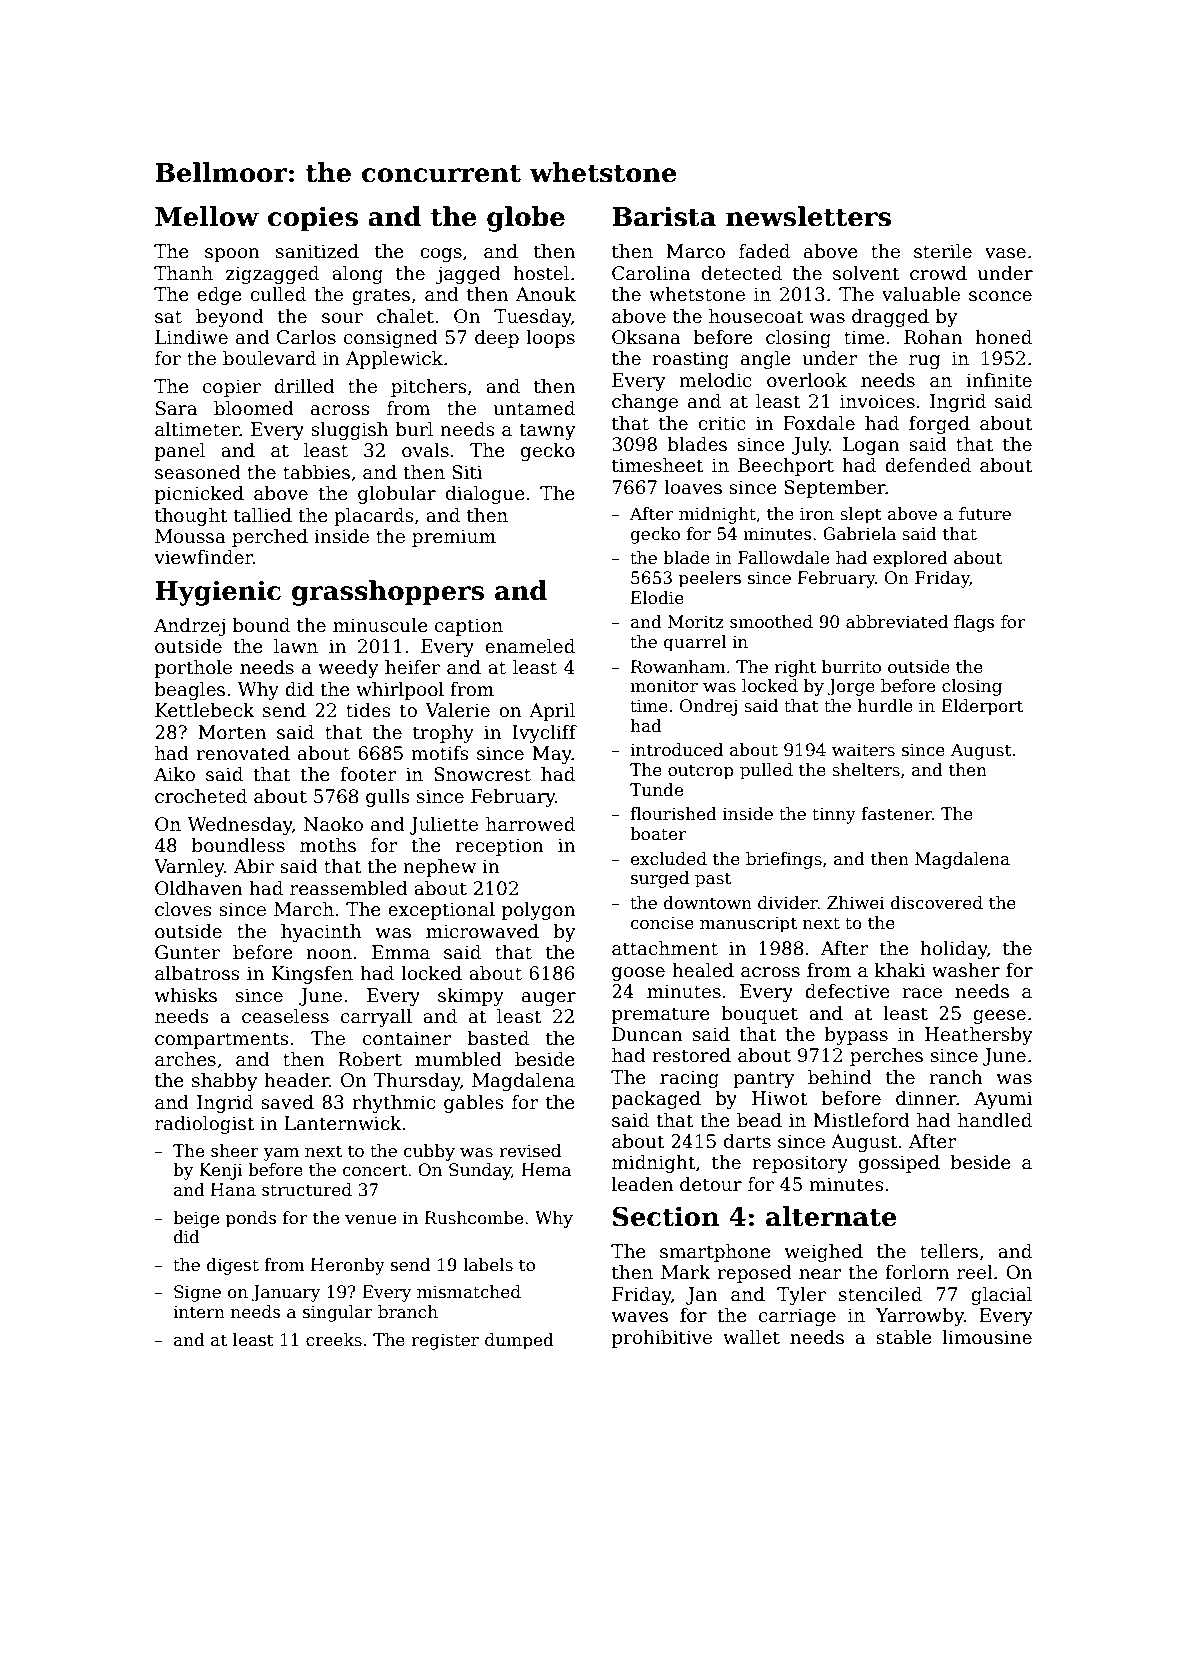 Image resolution: width=1187 pixels, height=1679 pixels. Describe the element at coordinates (544, 734) in the document. I see `Ivycliff` at that location.
